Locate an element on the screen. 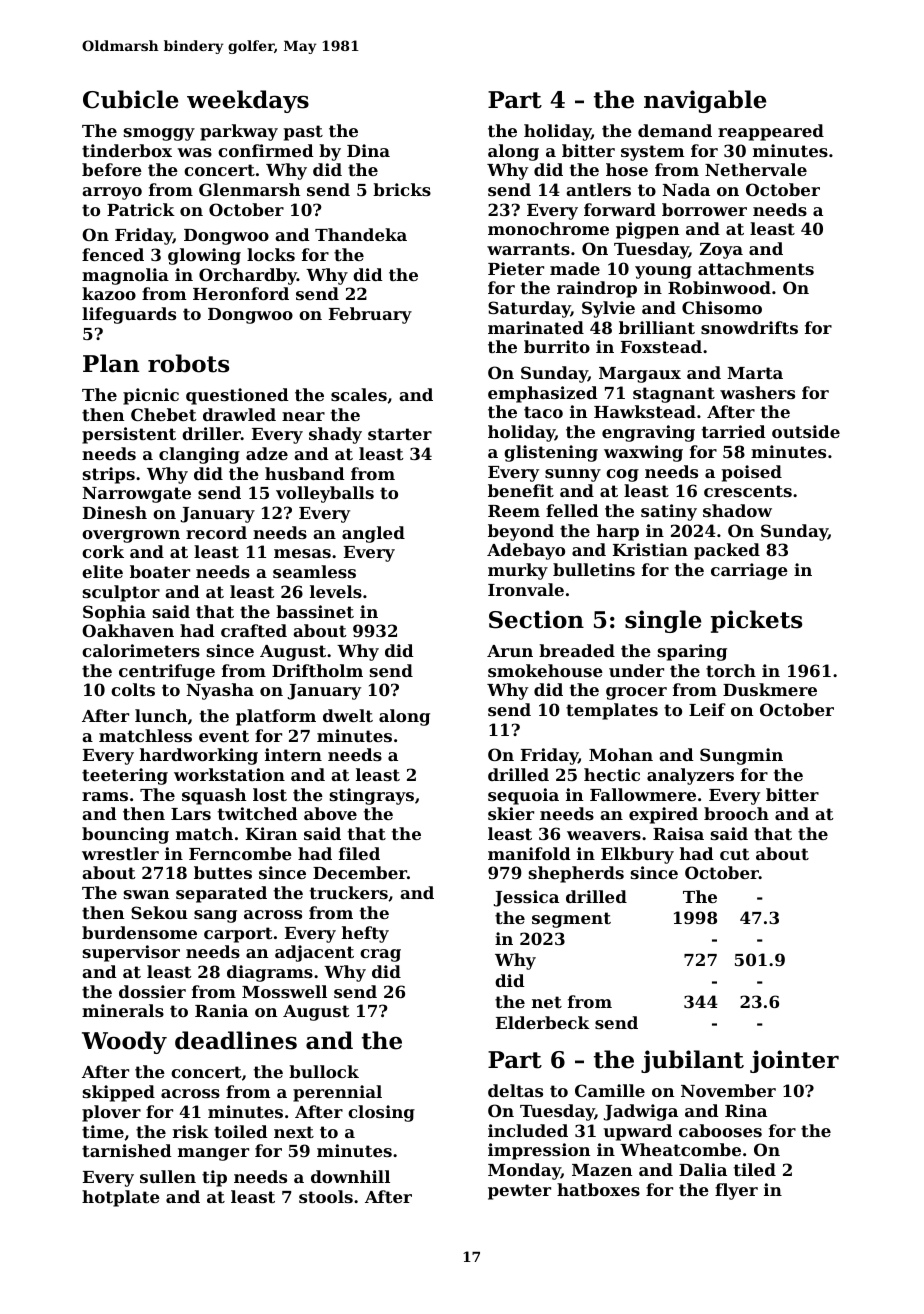  templates is located at coordinates (612, 711).
